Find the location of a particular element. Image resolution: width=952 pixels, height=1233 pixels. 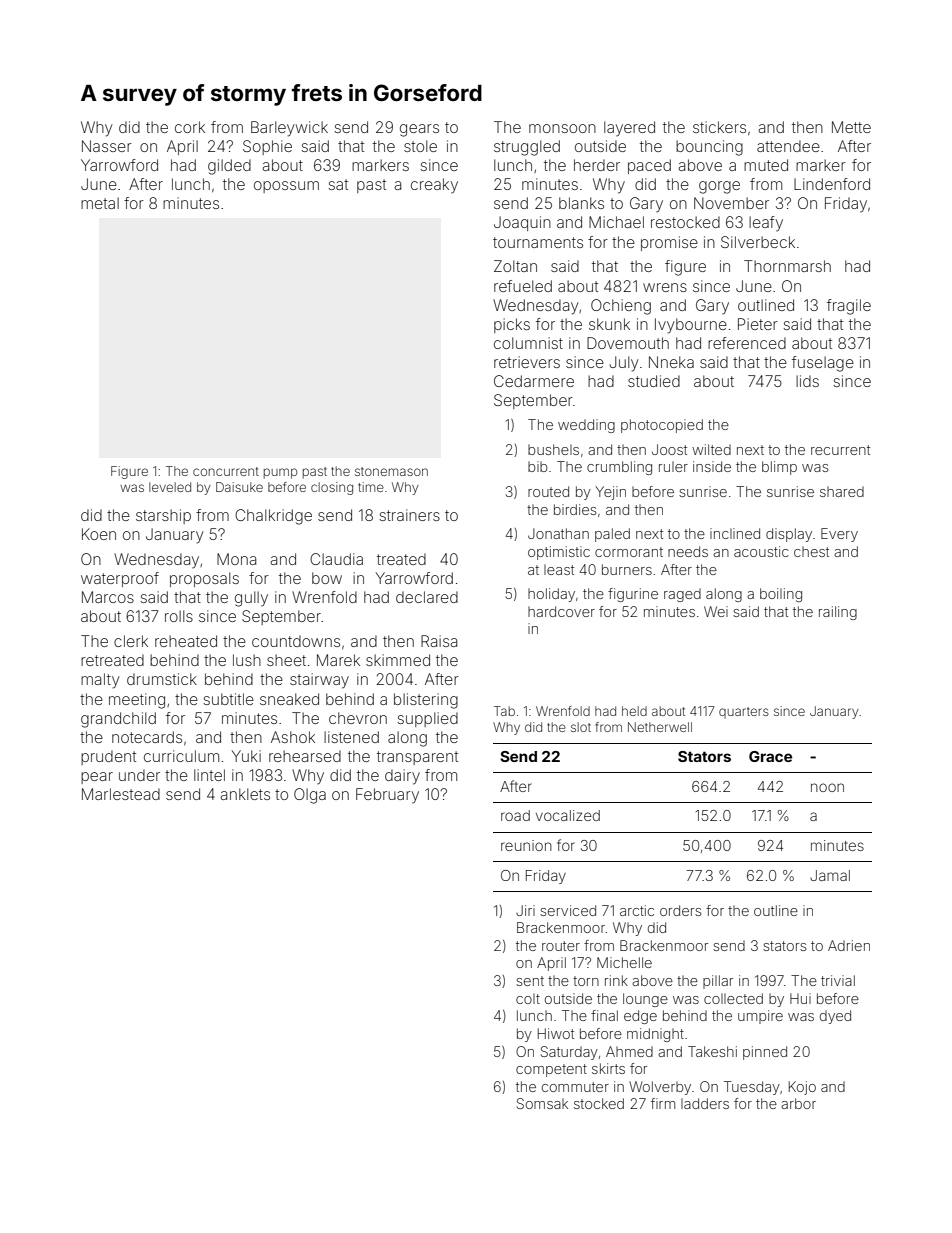

leveled is located at coordinates (170, 487).
